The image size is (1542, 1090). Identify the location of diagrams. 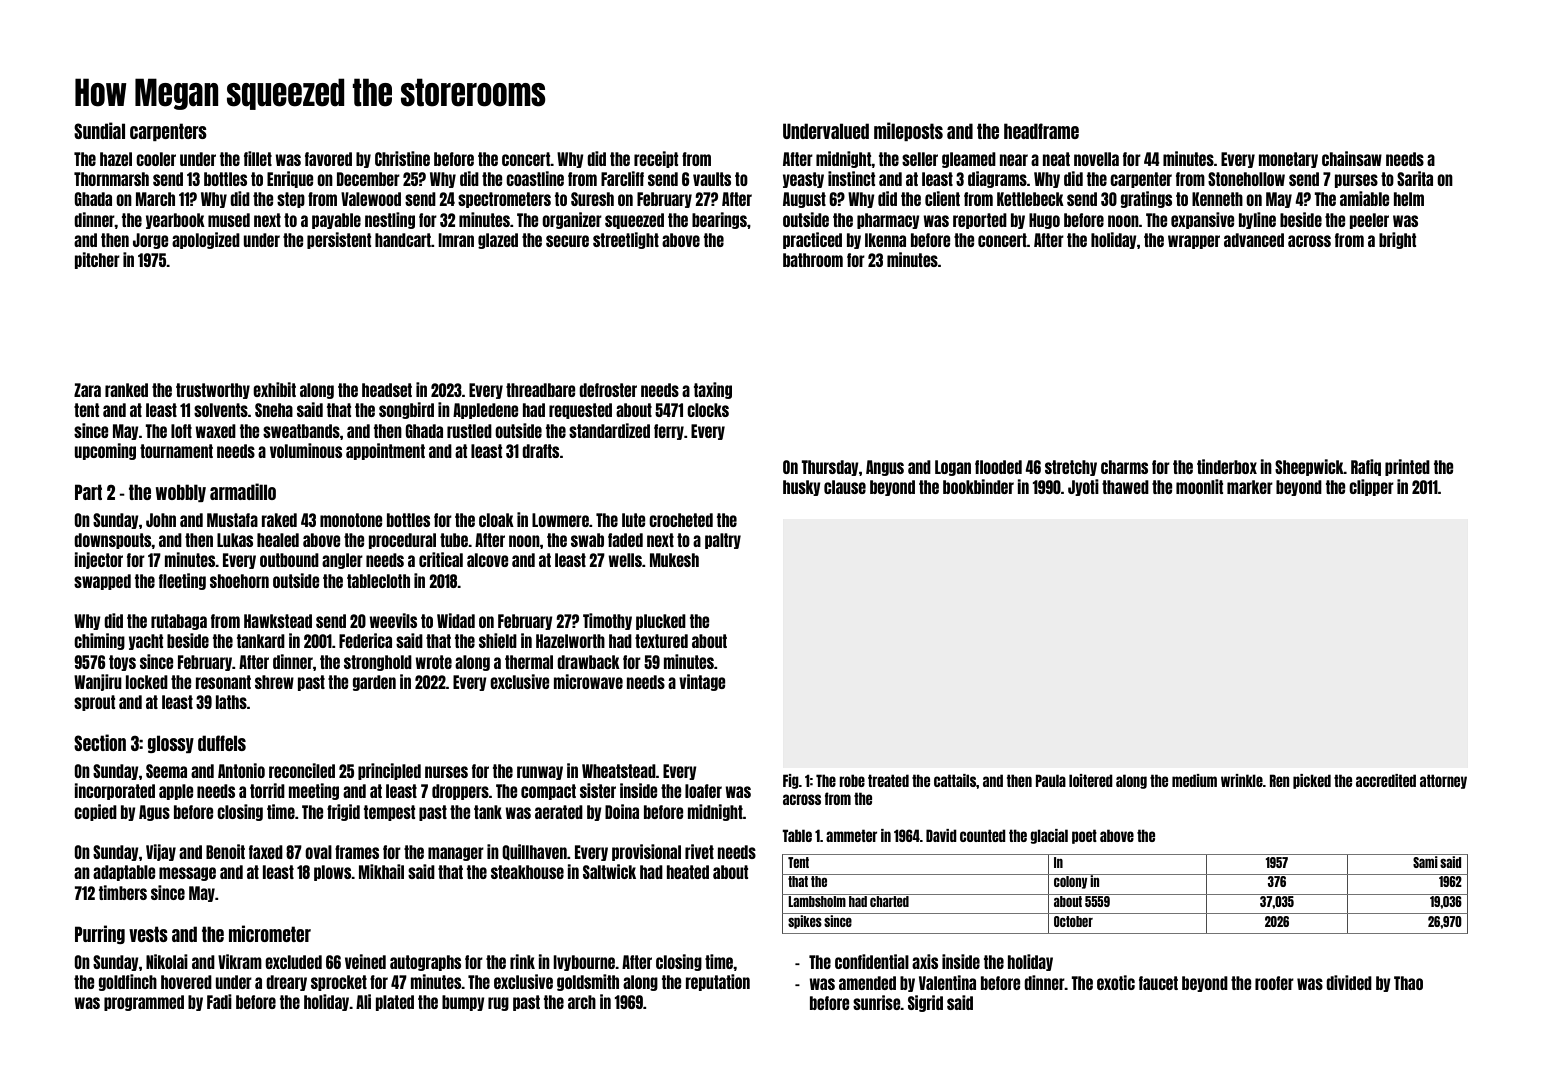
(997, 179).
